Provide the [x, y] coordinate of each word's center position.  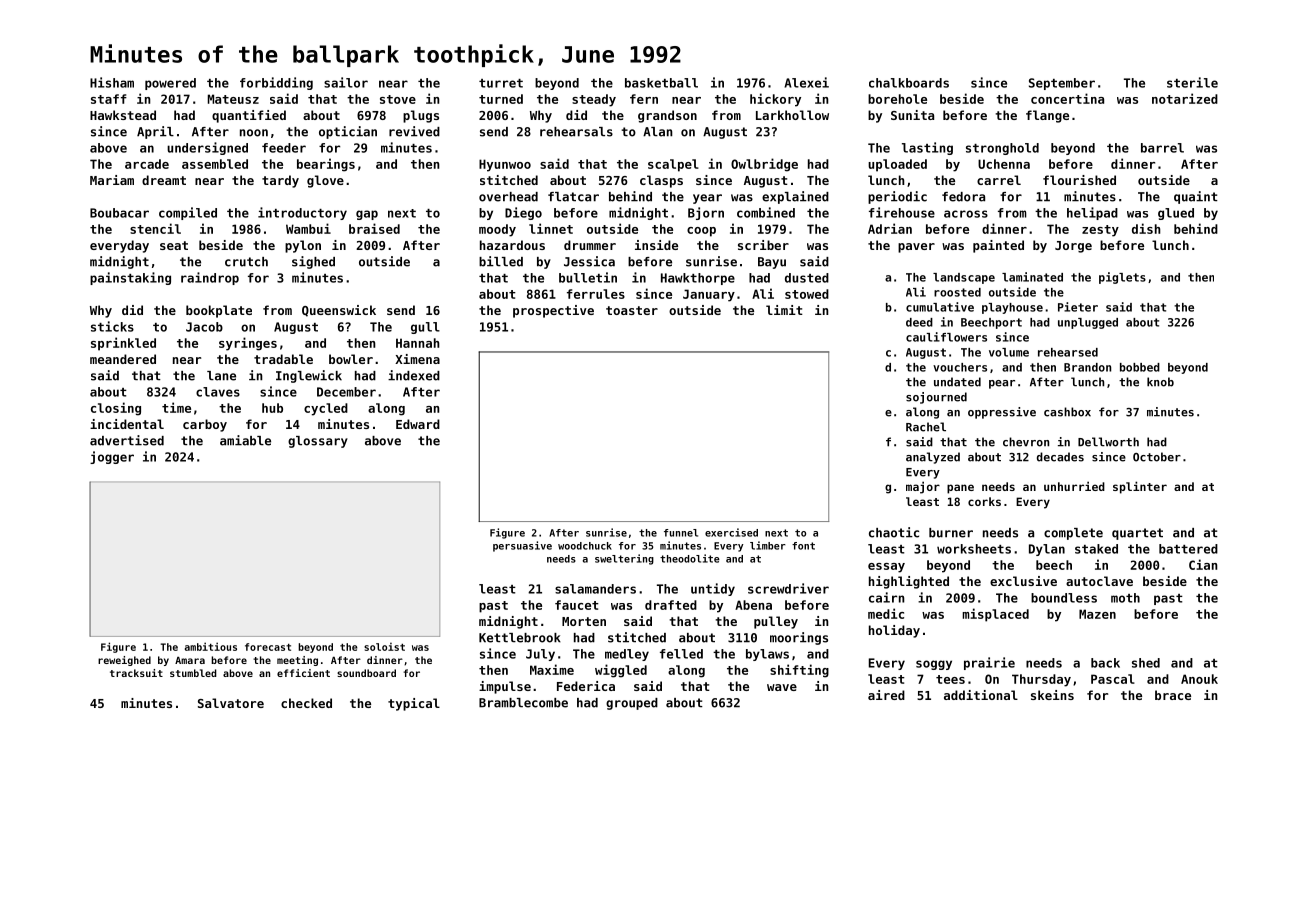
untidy [713, 589]
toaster [632, 310]
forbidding [276, 83]
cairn [887, 597]
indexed [414, 375]
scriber [763, 245]
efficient [303, 673]
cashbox [1067, 412]
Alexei [806, 82]
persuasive [522, 546]
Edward [418, 424]
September [1062, 84]
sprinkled [123, 344]
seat [174, 245]
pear [1002, 384]
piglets [1122, 278]
